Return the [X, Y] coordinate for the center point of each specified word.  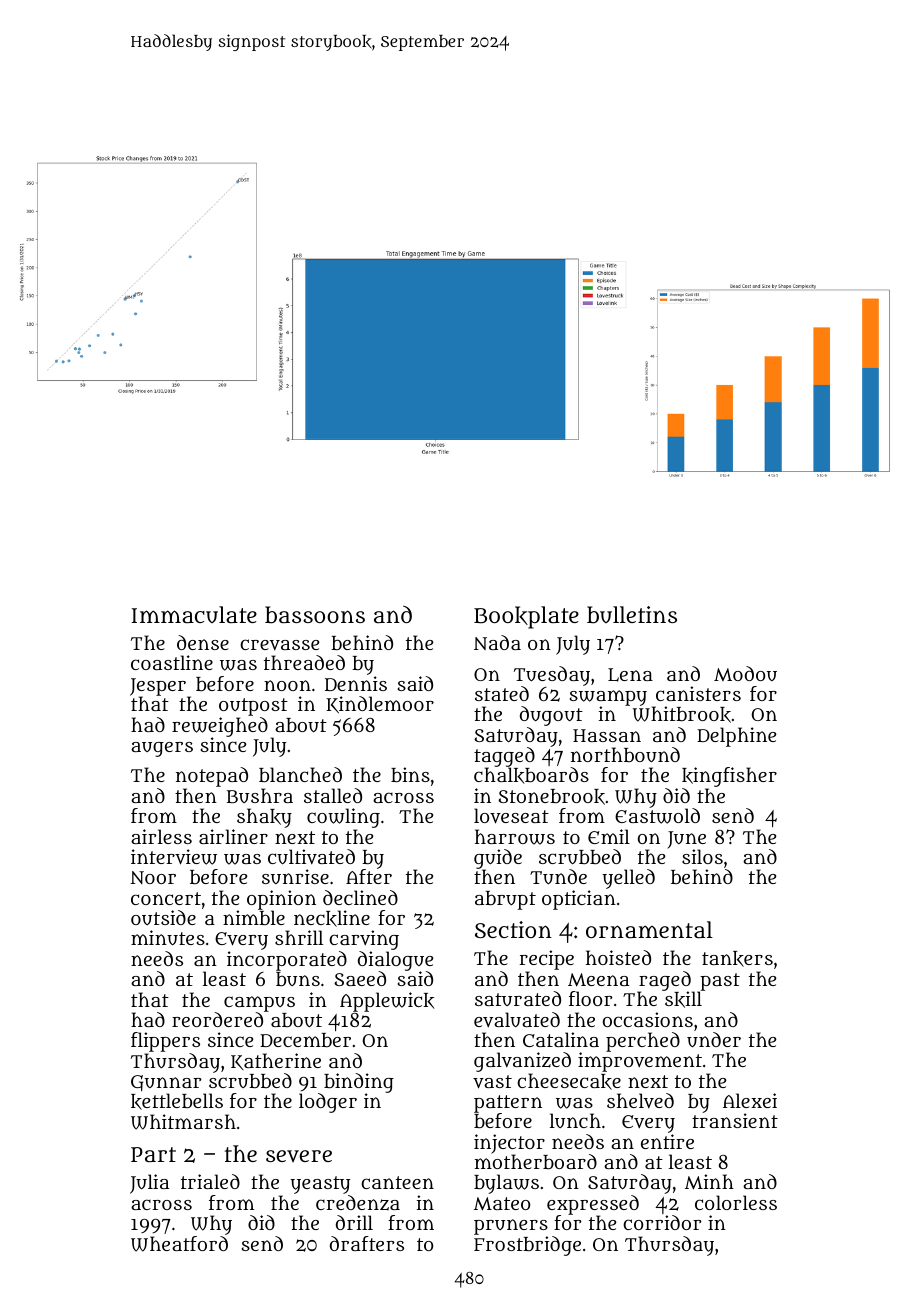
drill [354, 1222]
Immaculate [194, 614]
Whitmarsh [183, 1122]
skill [683, 1000]
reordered [217, 1019]
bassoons [315, 615]
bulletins [632, 615]
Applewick [387, 1002]
